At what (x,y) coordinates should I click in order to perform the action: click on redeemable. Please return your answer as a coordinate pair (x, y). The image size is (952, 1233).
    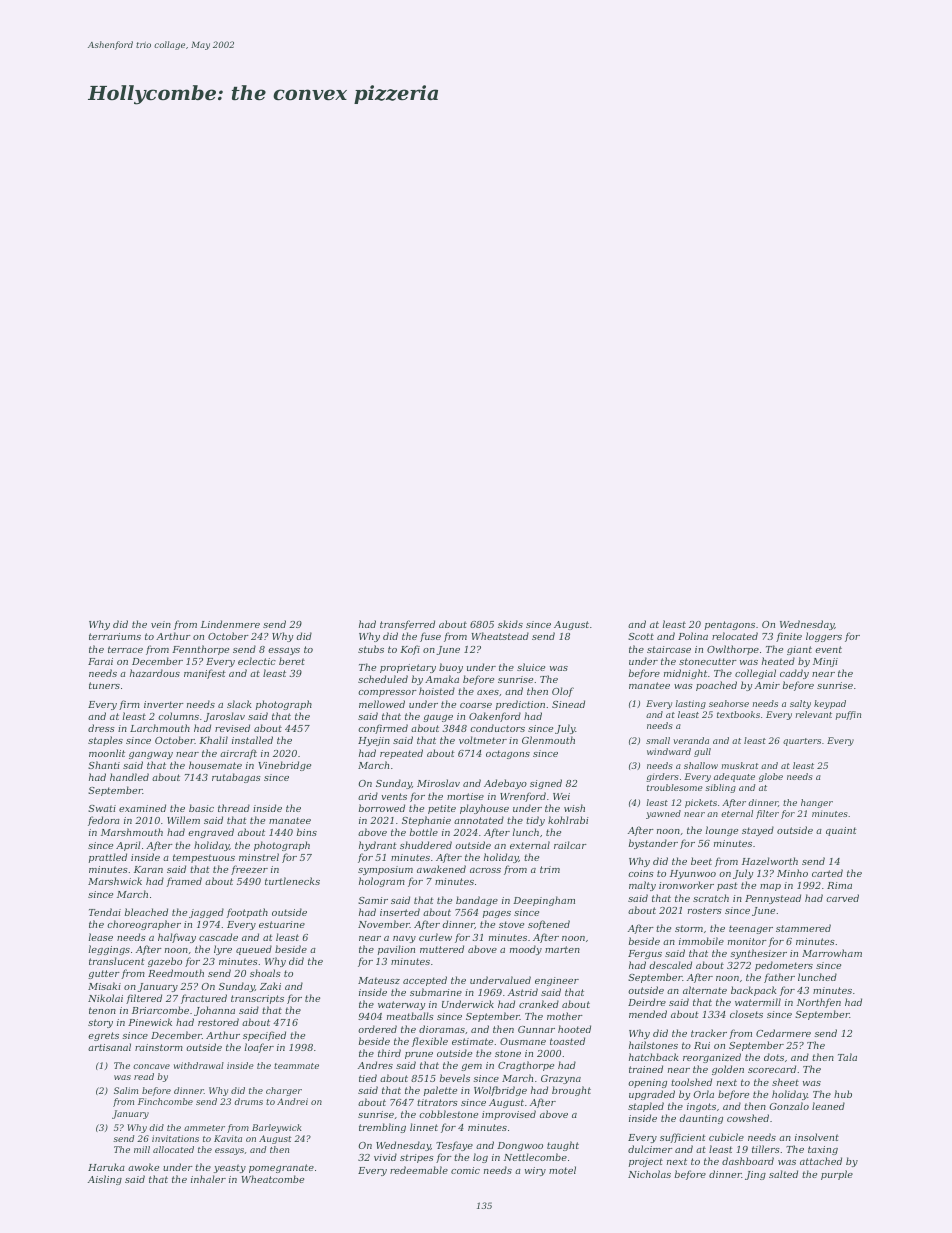
    Looking at the image, I should click on (419, 1170).
